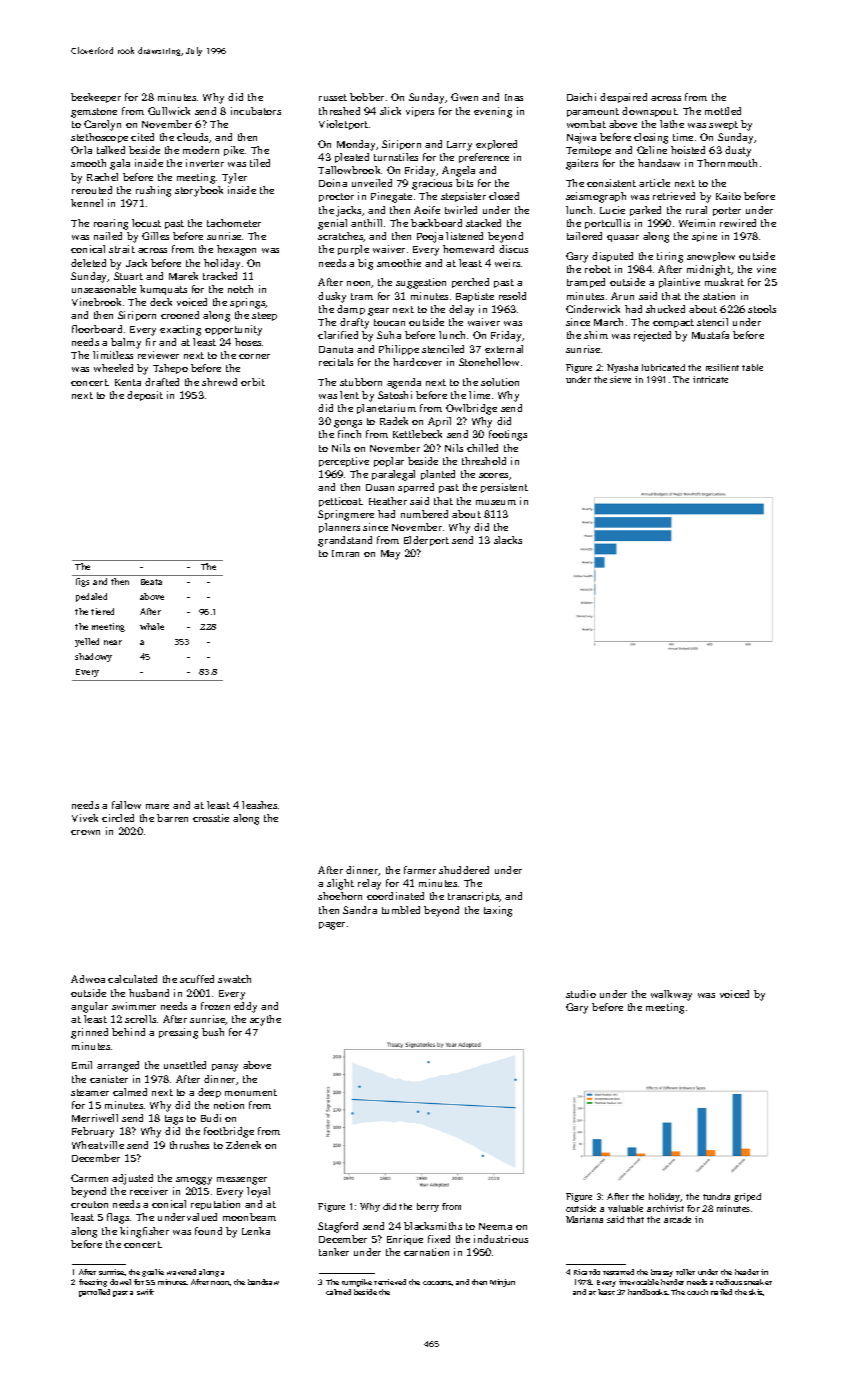 The height and width of the page is (1400, 849). I want to click on tundra, so click(716, 1196).
